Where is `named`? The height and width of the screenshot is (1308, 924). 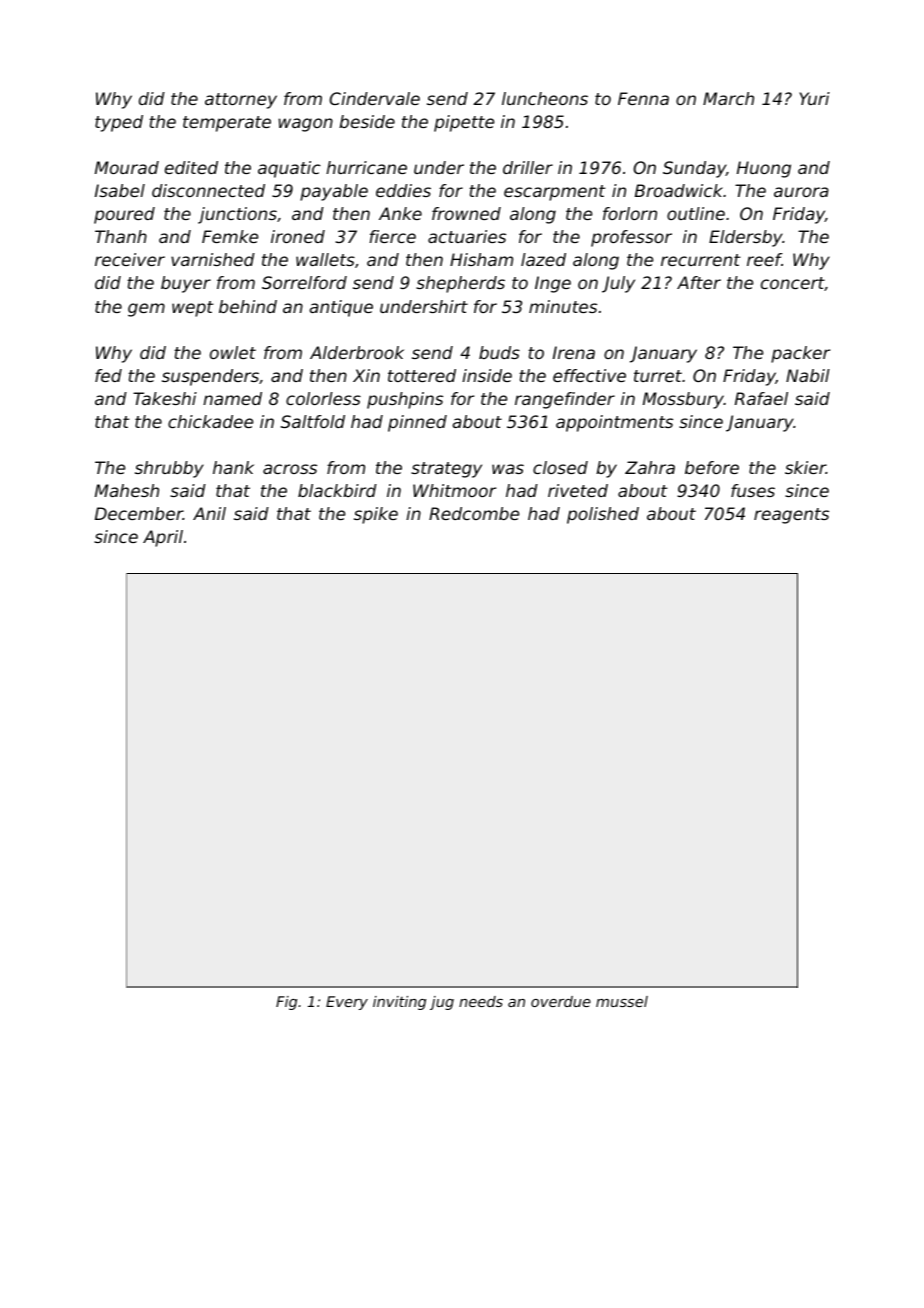 named is located at coordinates (232, 398).
